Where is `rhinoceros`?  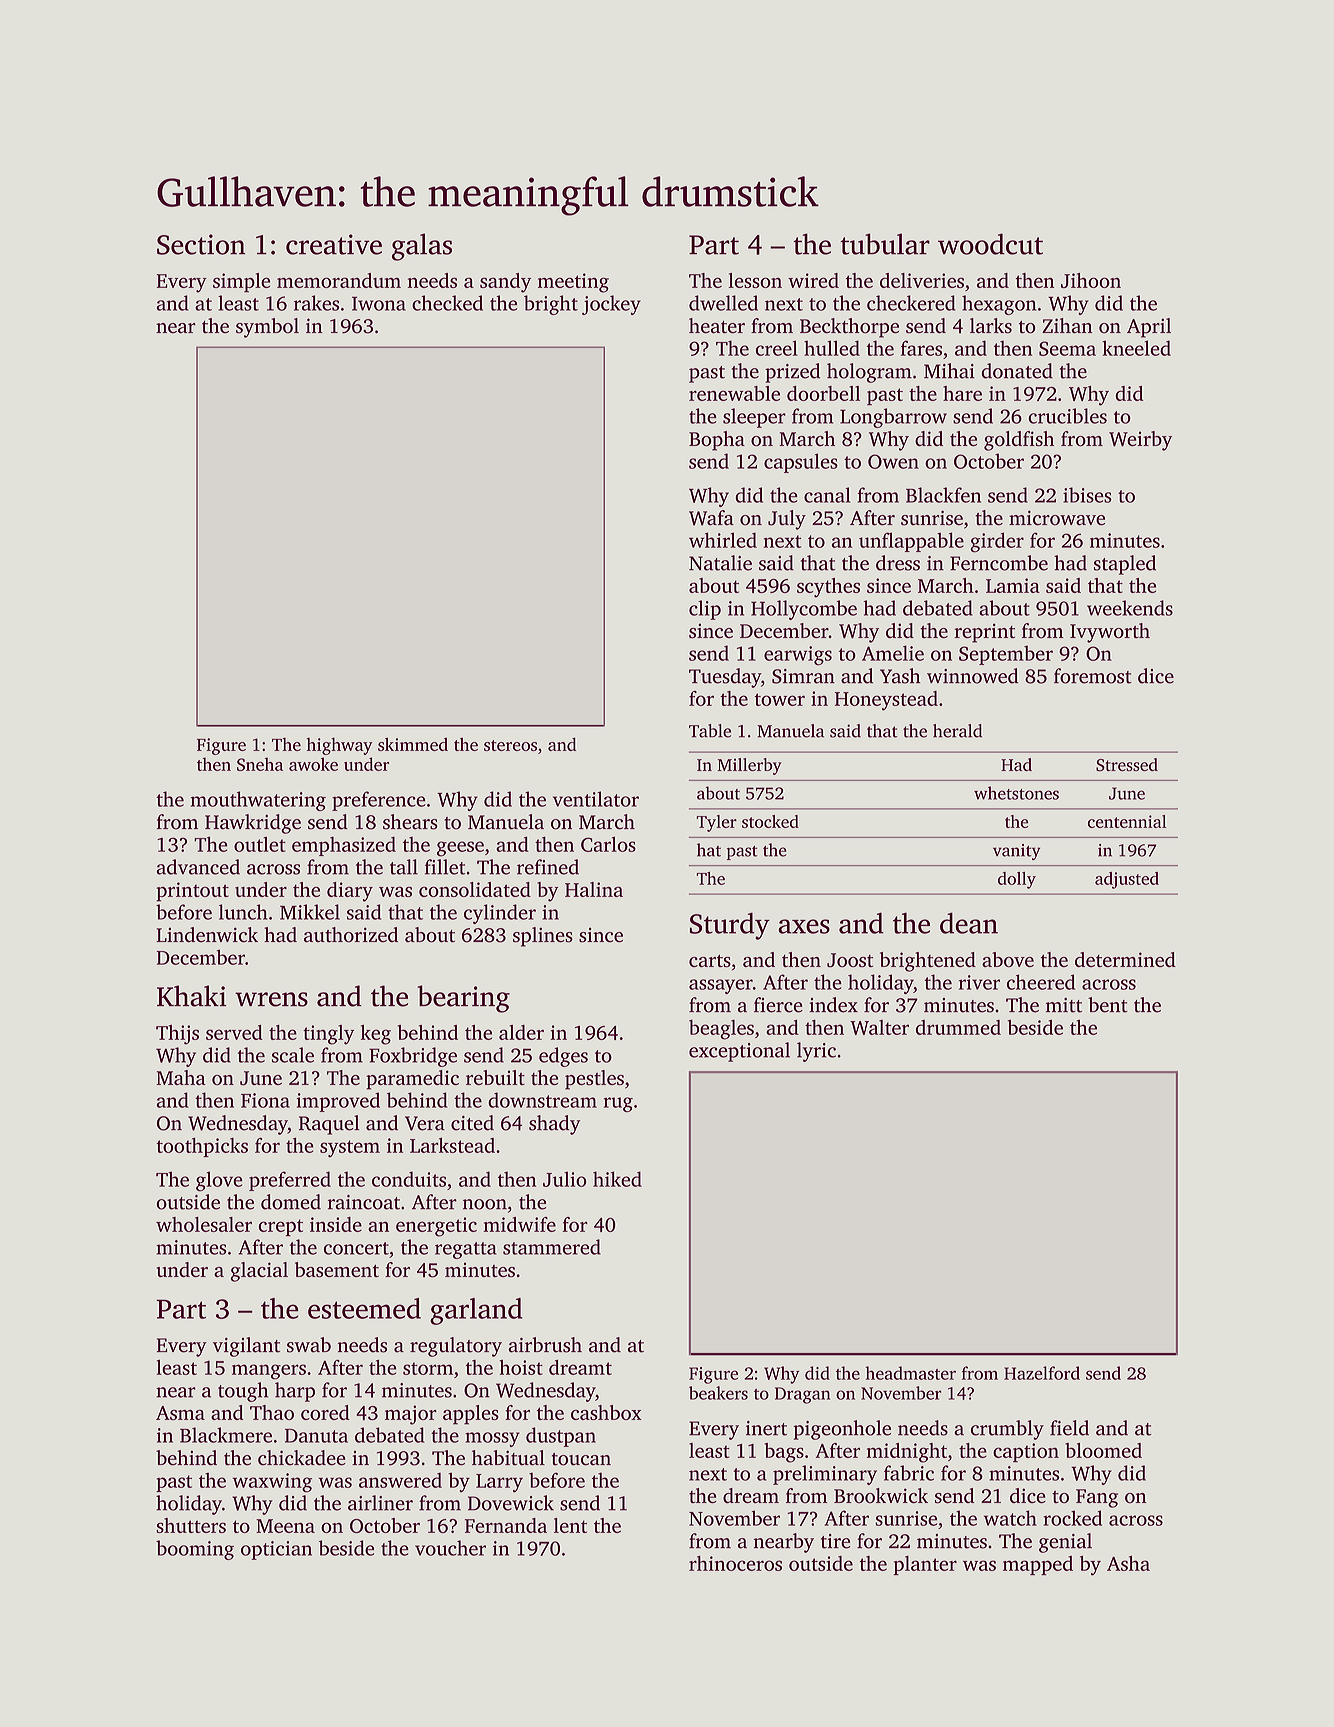
rhinoceros is located at coordinates (735, 1563).
